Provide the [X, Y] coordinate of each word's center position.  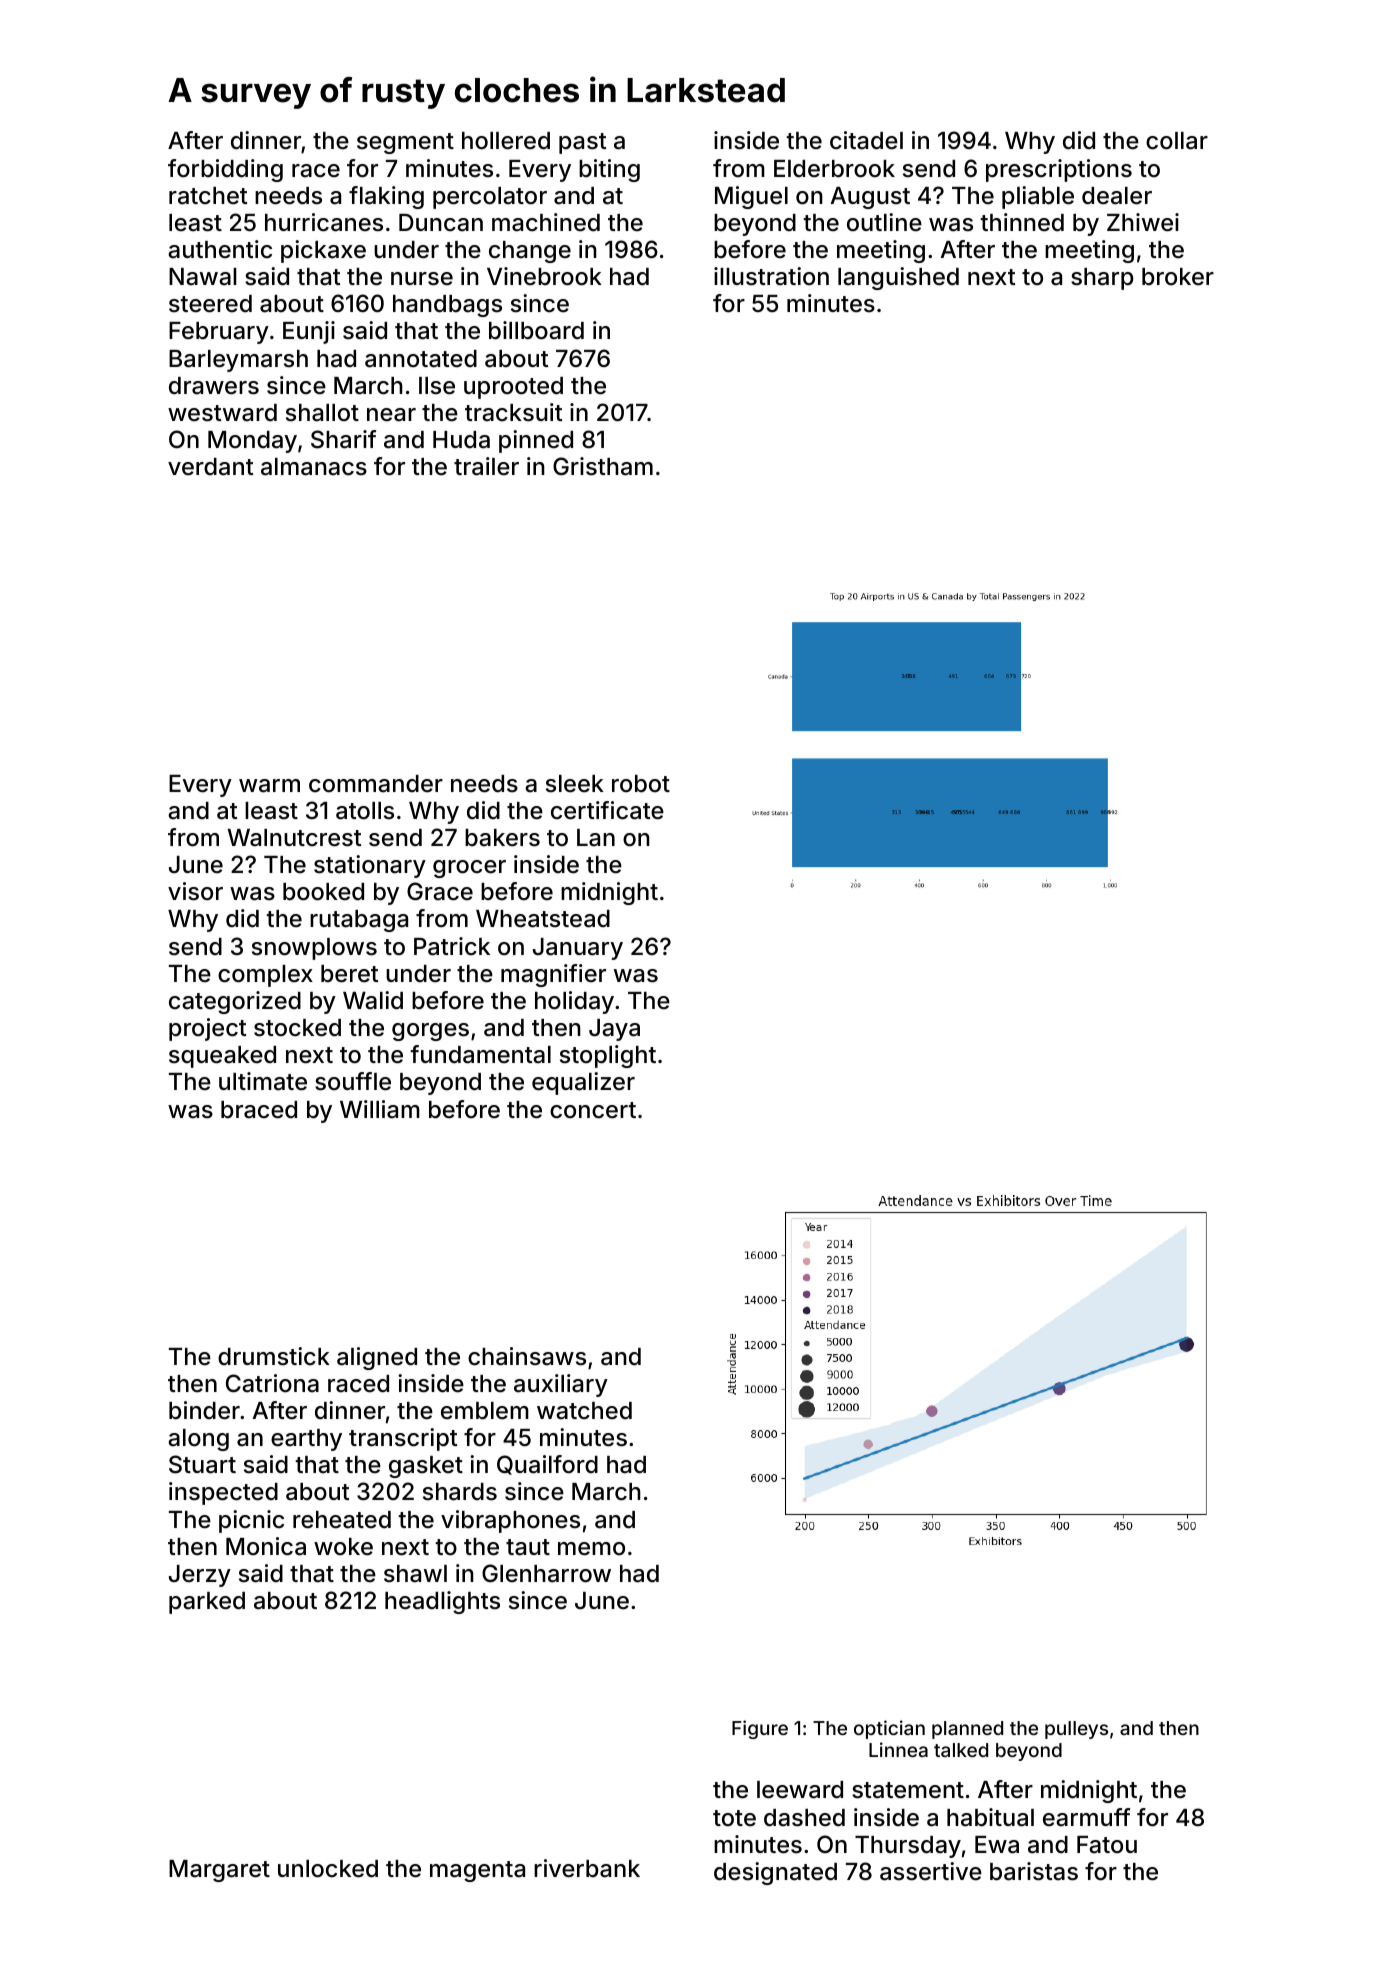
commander [376, 784]
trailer [486, 466]
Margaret [219, 1871]
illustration [771, 276]
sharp [1102, 279]
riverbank [587, 1868]
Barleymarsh [238, 361]
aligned [377, 1358]
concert [593, 1110]
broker [1178, 277]
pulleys [1076, 1730]
